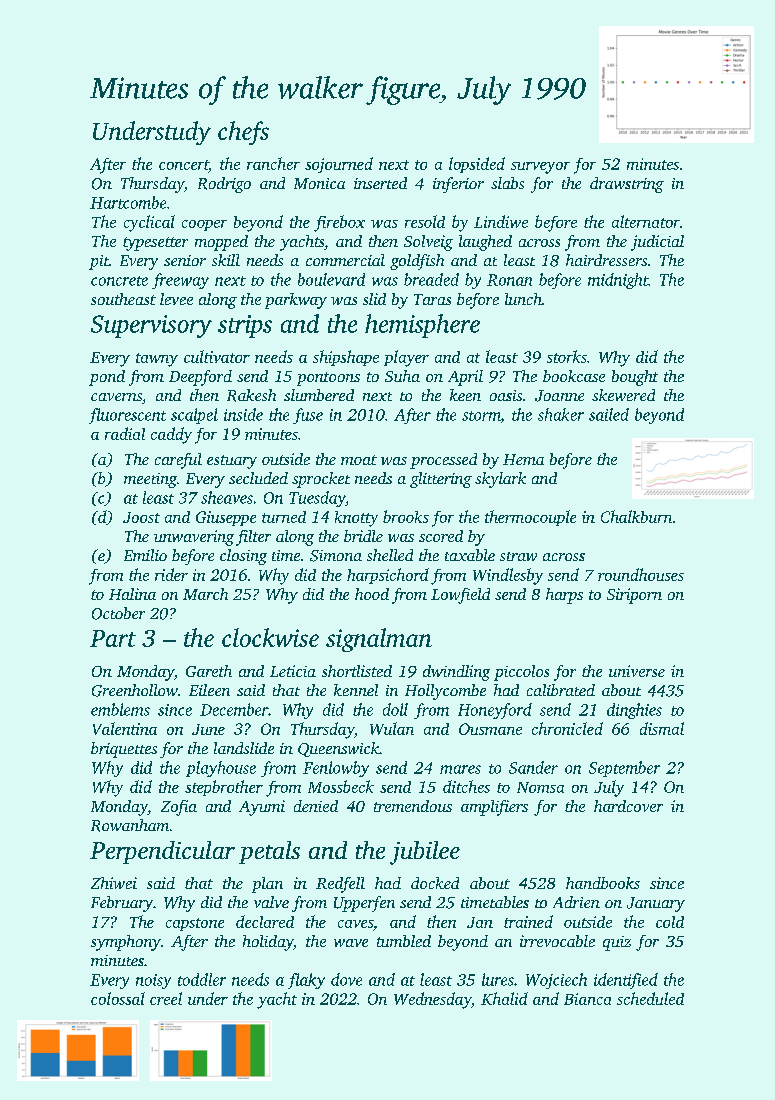 Image resolution: width=775 pixels, height=1100 pixels. Describe the element at coordinates (540, 787) in the screenshot. I see `Nomsa` at that location.
